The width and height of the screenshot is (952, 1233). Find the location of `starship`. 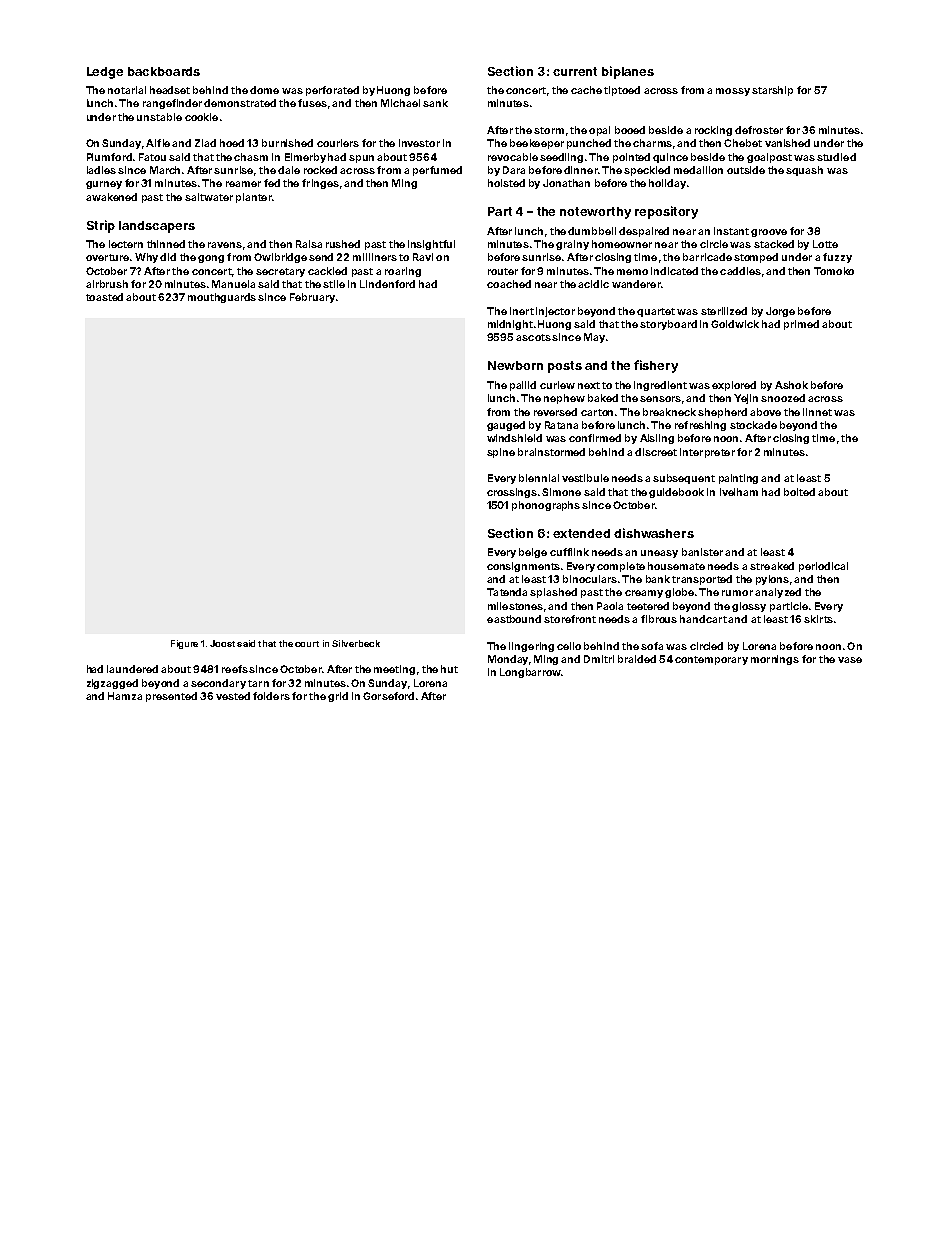

starship is located at coordinates (772, 91).
